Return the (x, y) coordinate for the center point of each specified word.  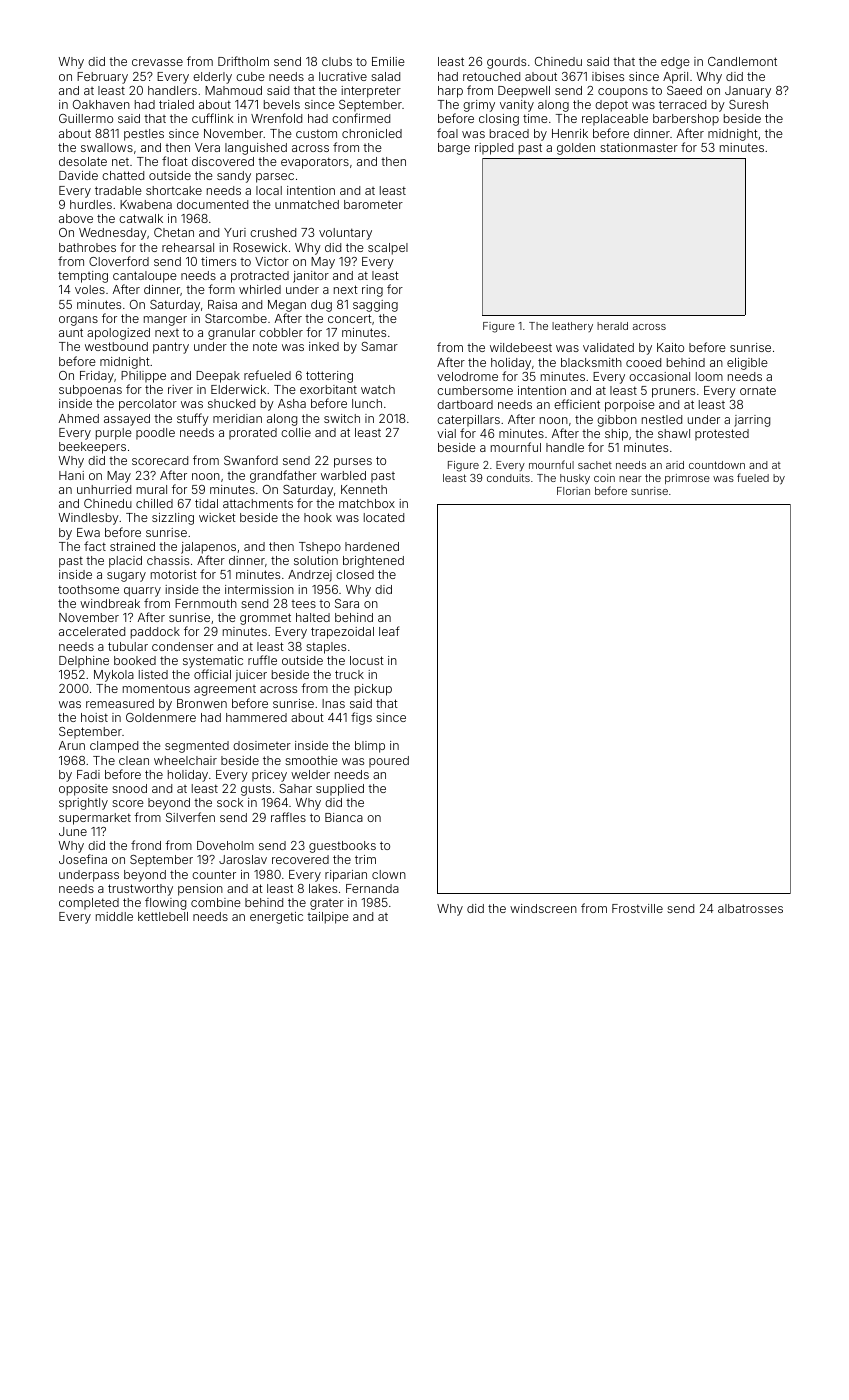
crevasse (157, 62)
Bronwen (202, 703)
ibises (608, 76)
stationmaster (639, 147)
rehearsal (188, 247)
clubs (337, 61)
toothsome (88, 589)
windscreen (543, 908)
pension (200, 890)
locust (367, 660)
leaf (389, 631)
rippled (494, 149)
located (384, 517)
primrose (687, 479)
